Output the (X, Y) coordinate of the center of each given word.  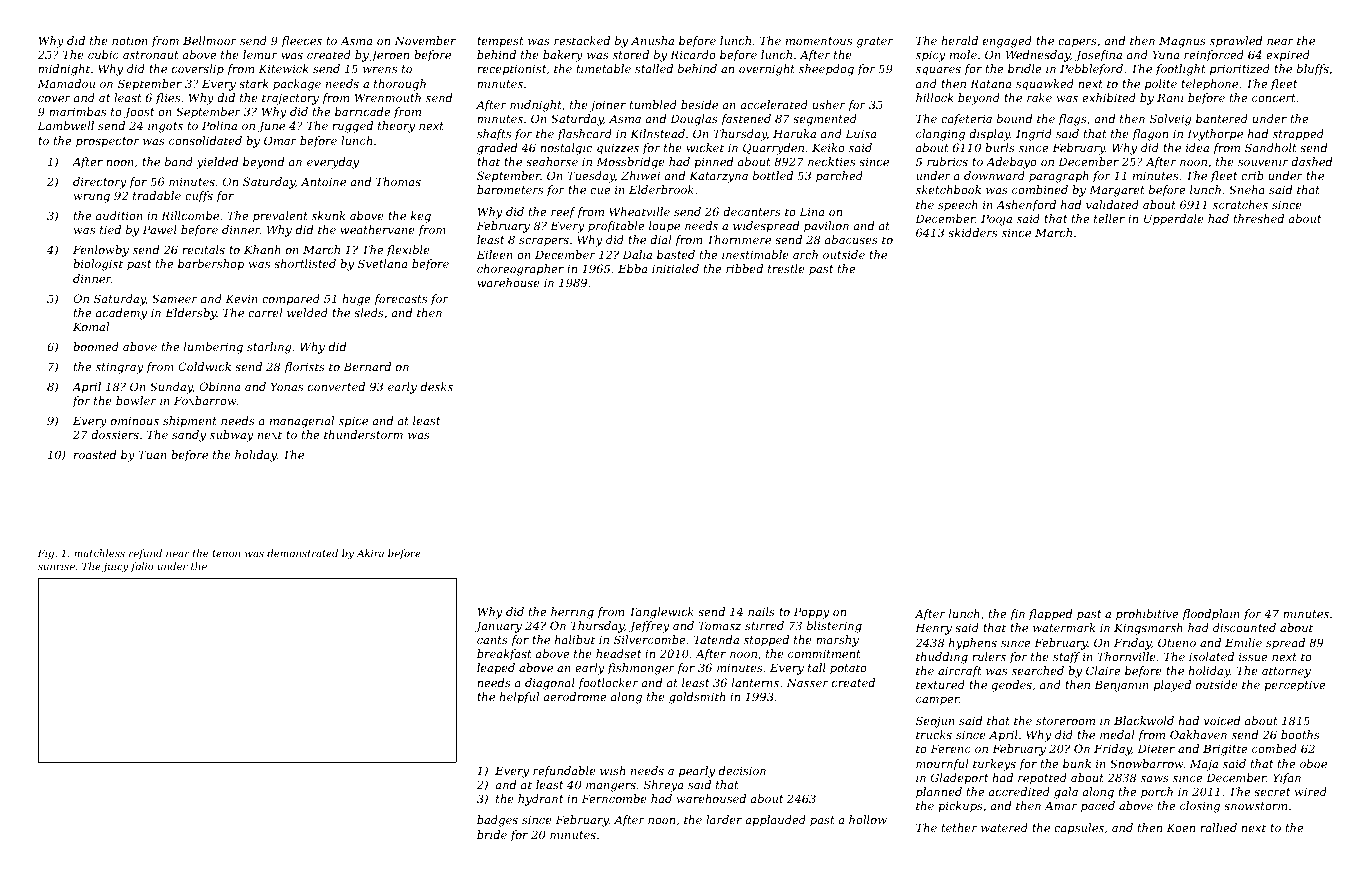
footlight (1181, 70)
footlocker (608, 684)
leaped (496, 668)
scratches (1240, 204)
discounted (1244, 627)
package (297, 85)
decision (742, 770)
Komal (91, 326)
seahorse (552, 161)
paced (1098, 807)
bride (492, 834)
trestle (786, 268)
